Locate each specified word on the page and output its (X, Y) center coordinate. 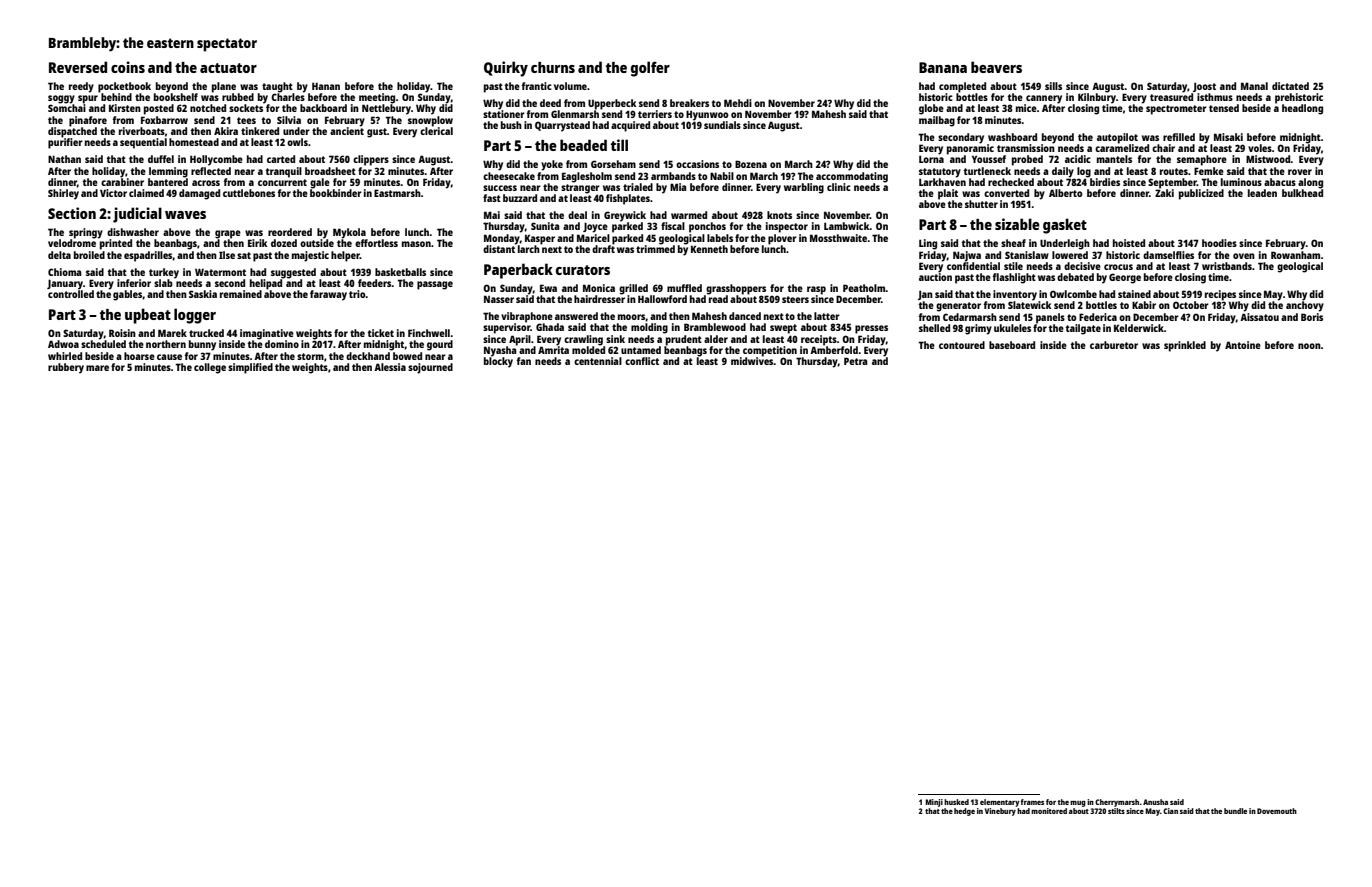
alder (716, 339)
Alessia (390, 367)
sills (1053, 86)
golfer (650, 69)
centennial (598, 361)
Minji (934, 803)
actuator (228, 68)
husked (956, 802)
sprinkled (1185, 346)
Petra (856, 361)
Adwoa (63, 344)
